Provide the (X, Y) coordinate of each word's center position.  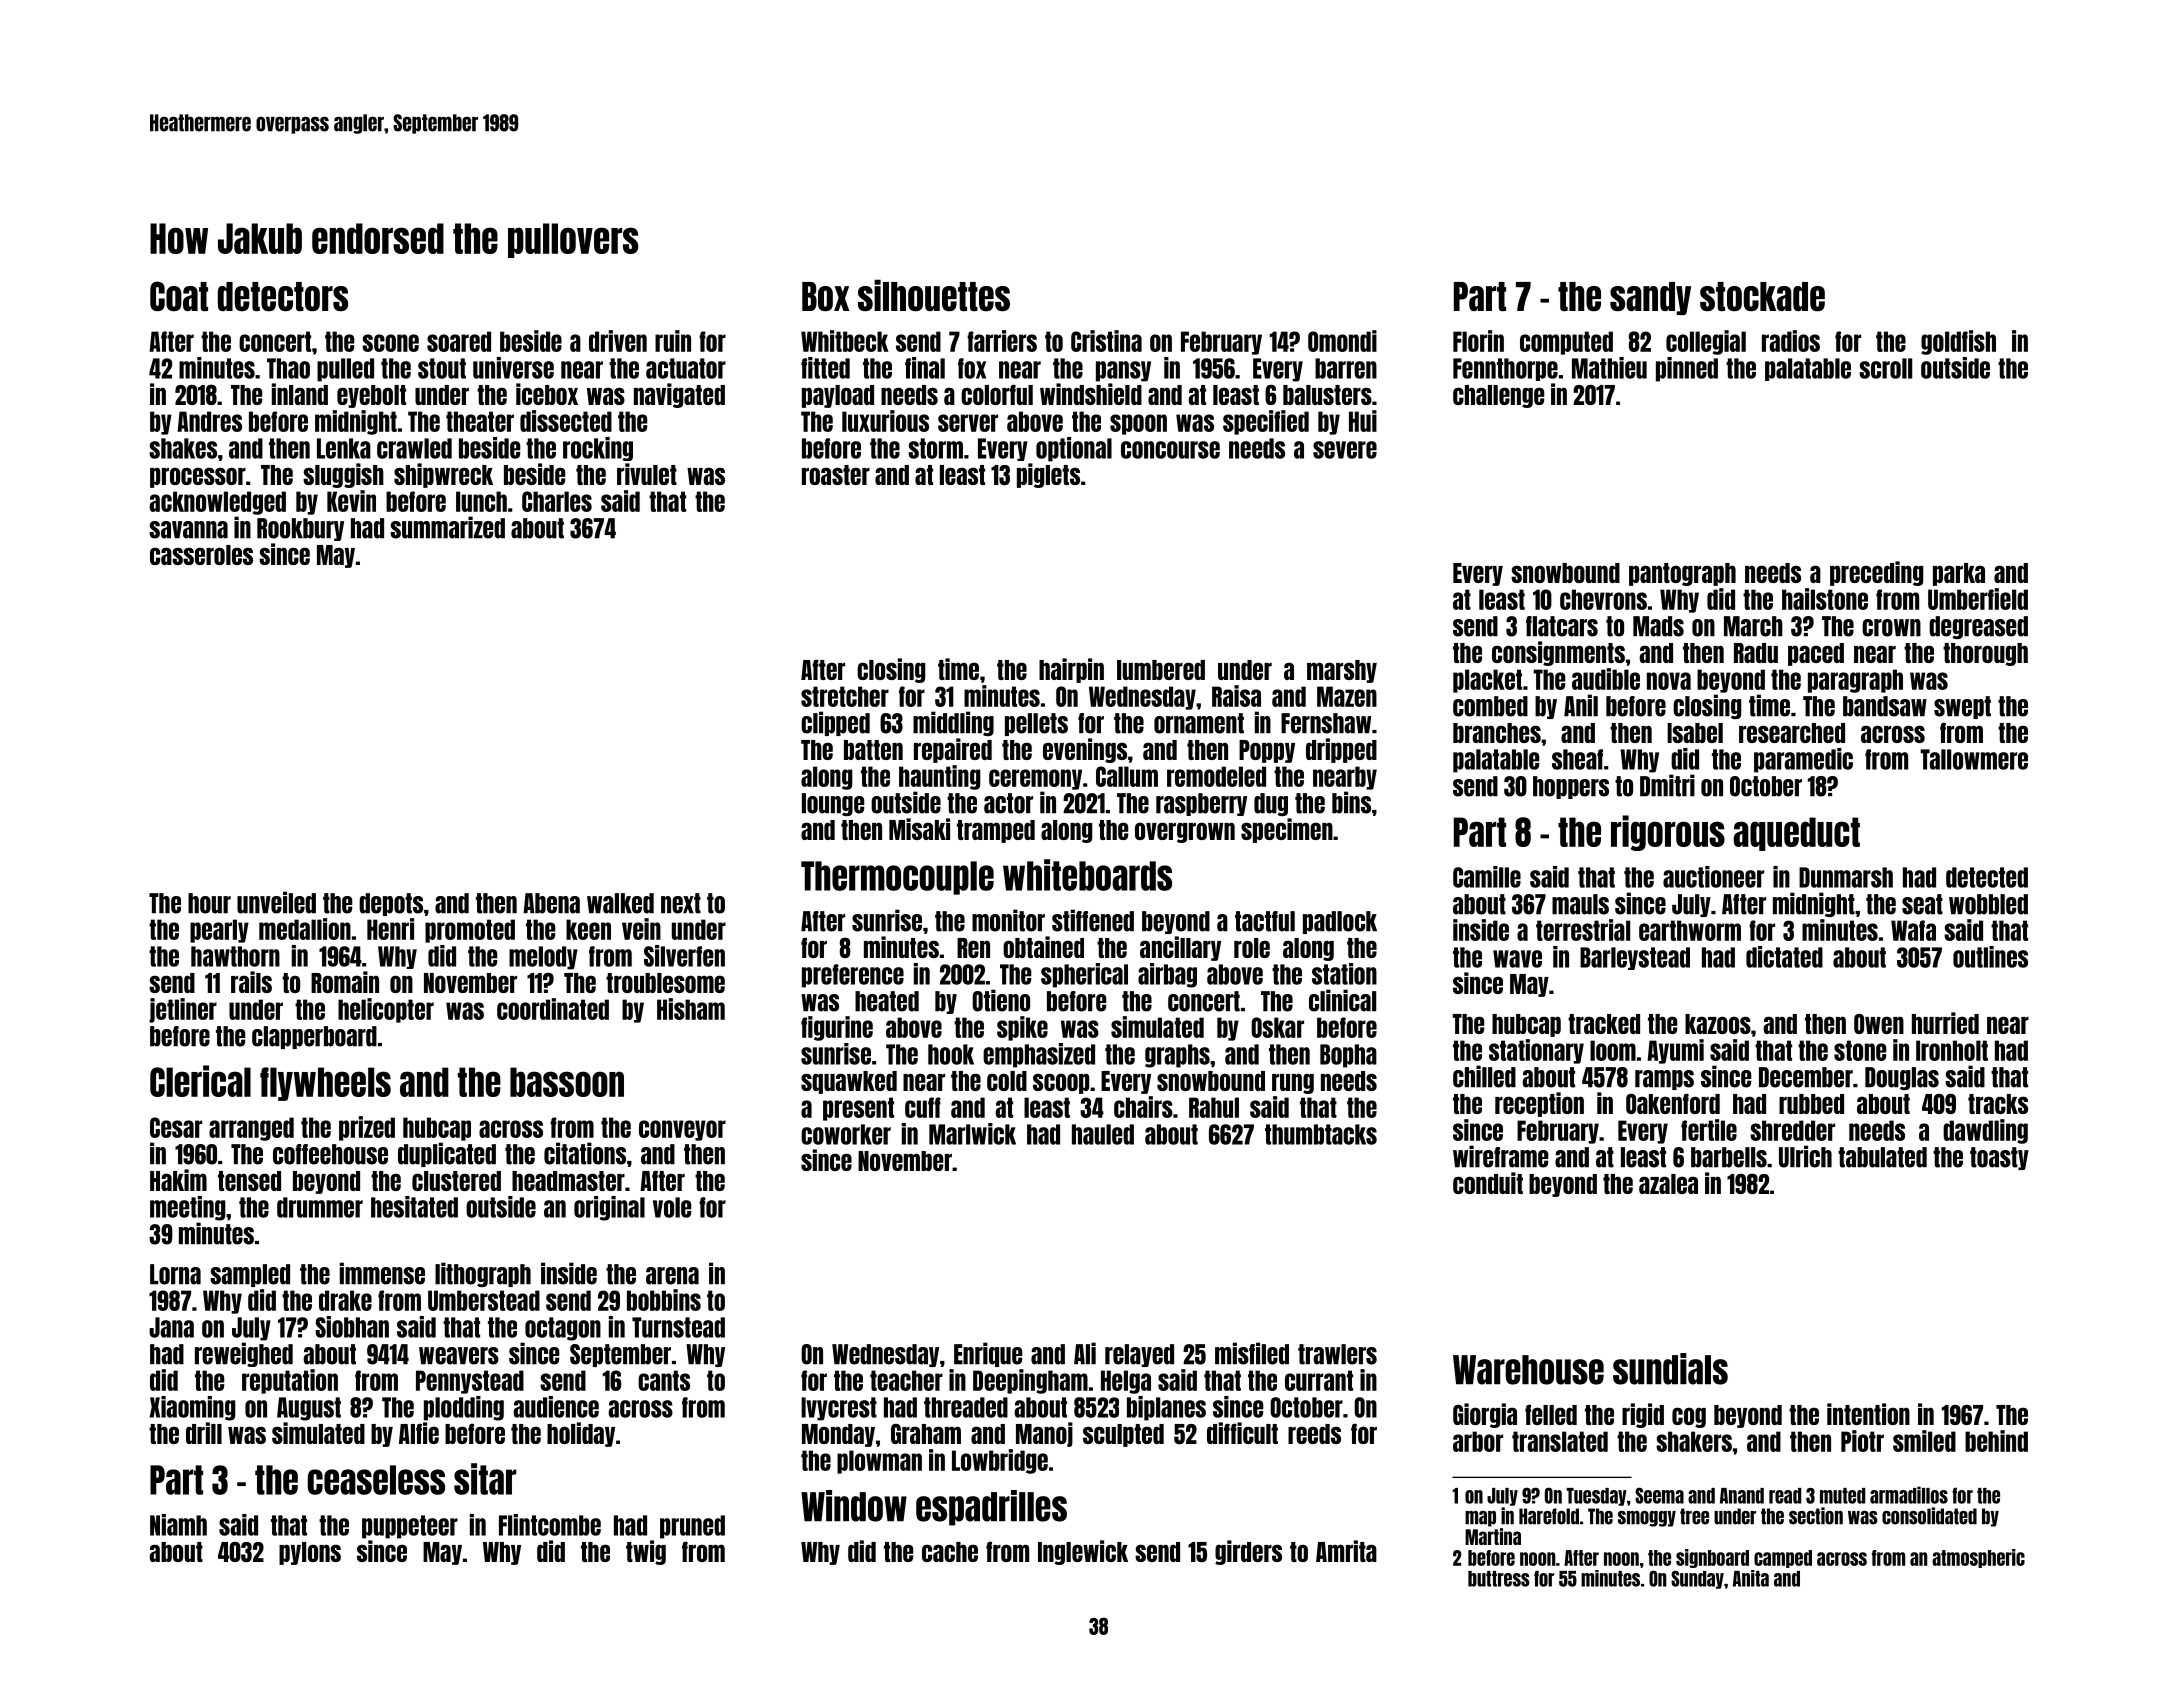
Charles (557, 501)
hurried (1945, 1023)
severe (1345, 450)
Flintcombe (550, 1525)
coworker (846, 1134)
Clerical (200, 1081)
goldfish (1958, 342)
